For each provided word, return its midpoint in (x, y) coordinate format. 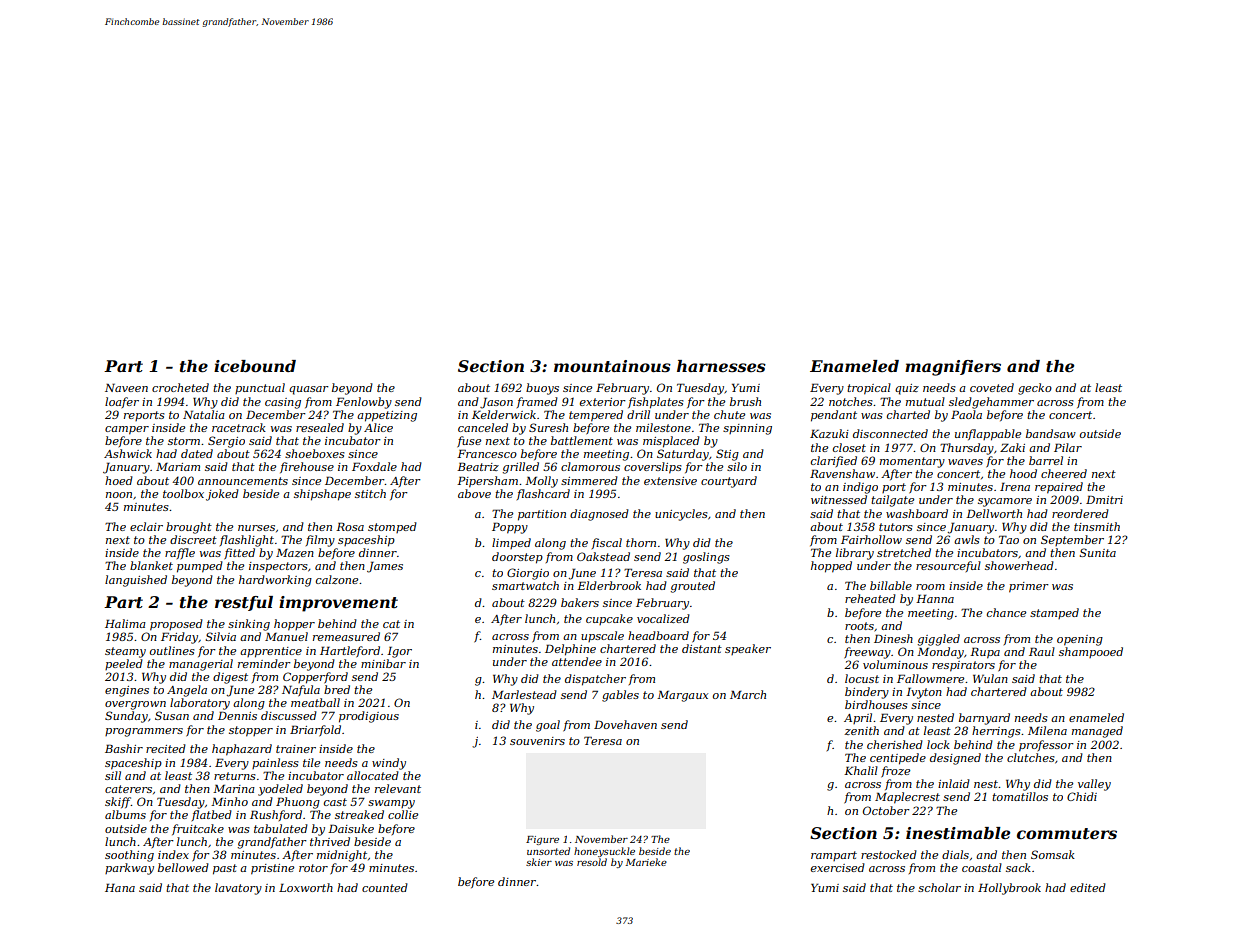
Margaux (682, 696)
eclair (146, 526)
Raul (1042, 651)
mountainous (612, 366)
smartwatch (525, 585)
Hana (120, 887)
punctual (260, 388)
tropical (869, 389)
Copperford (315, 678)
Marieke (646, 862)
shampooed (1091, 652)
